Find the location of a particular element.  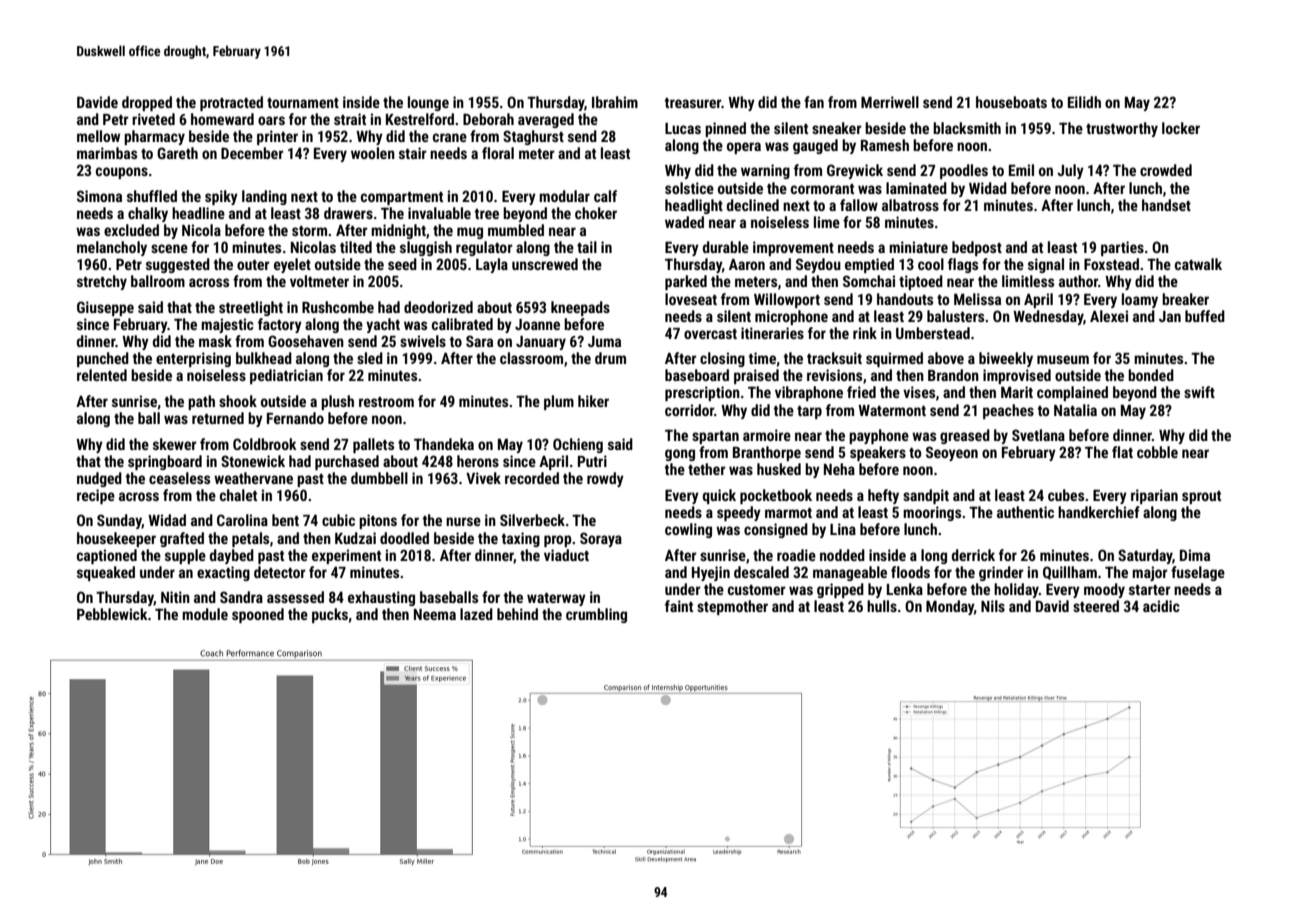

squeaked is located at coordinates (106, 573).
